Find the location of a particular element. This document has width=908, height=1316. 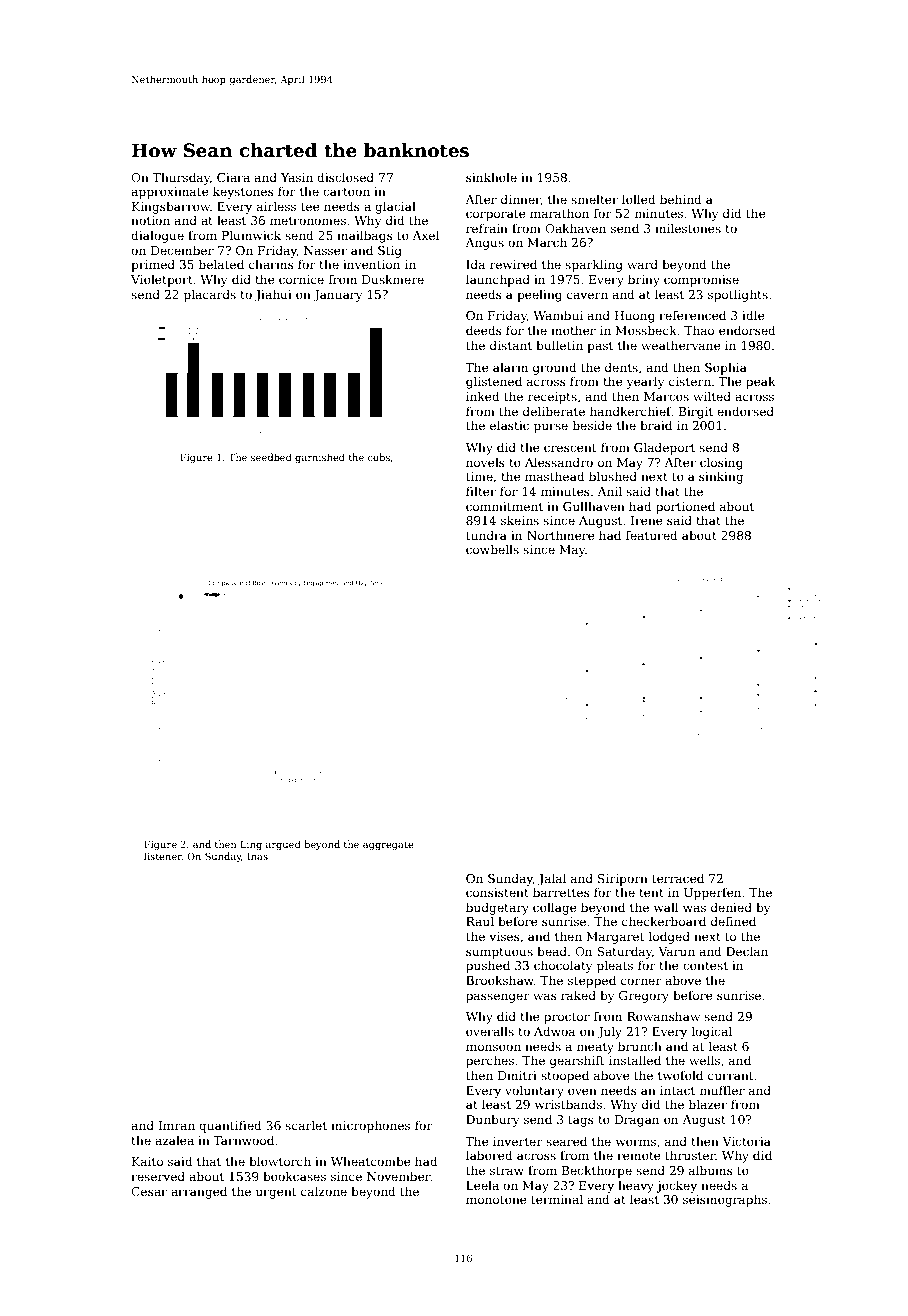

jockey is located at coordinates (676, 1186).
